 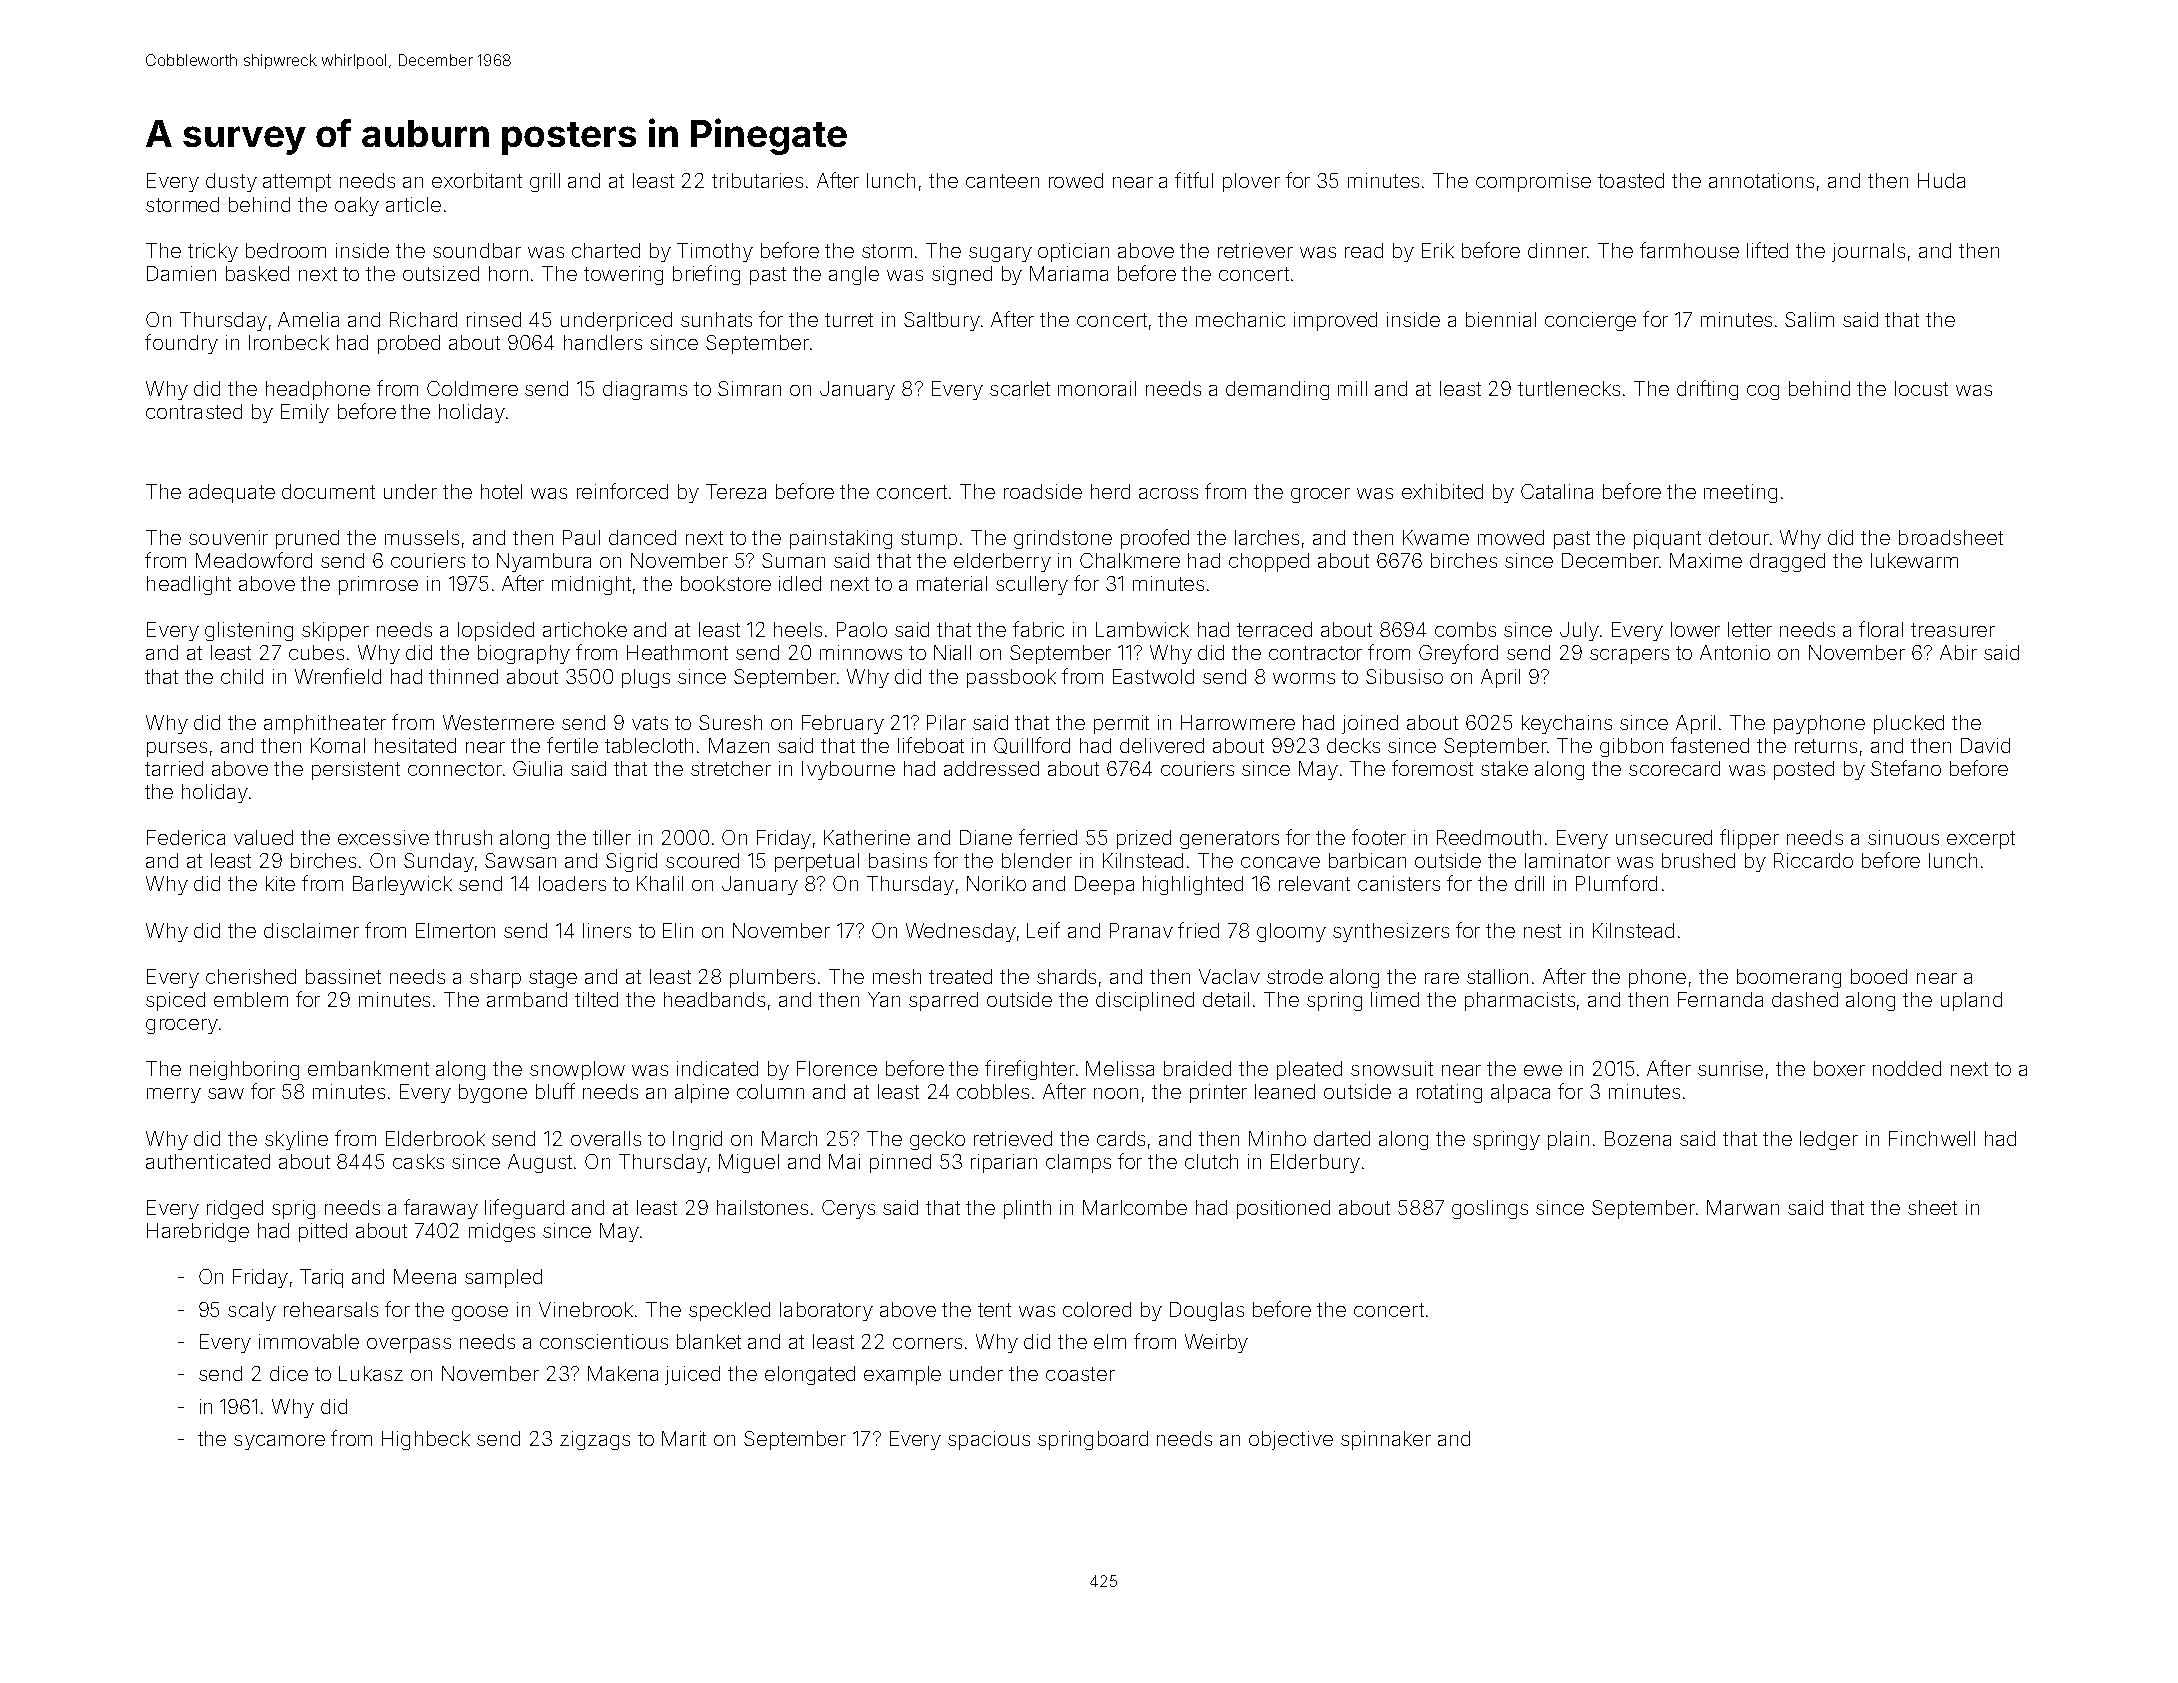 I want to click on journals, so click(x=1868, y=252).
